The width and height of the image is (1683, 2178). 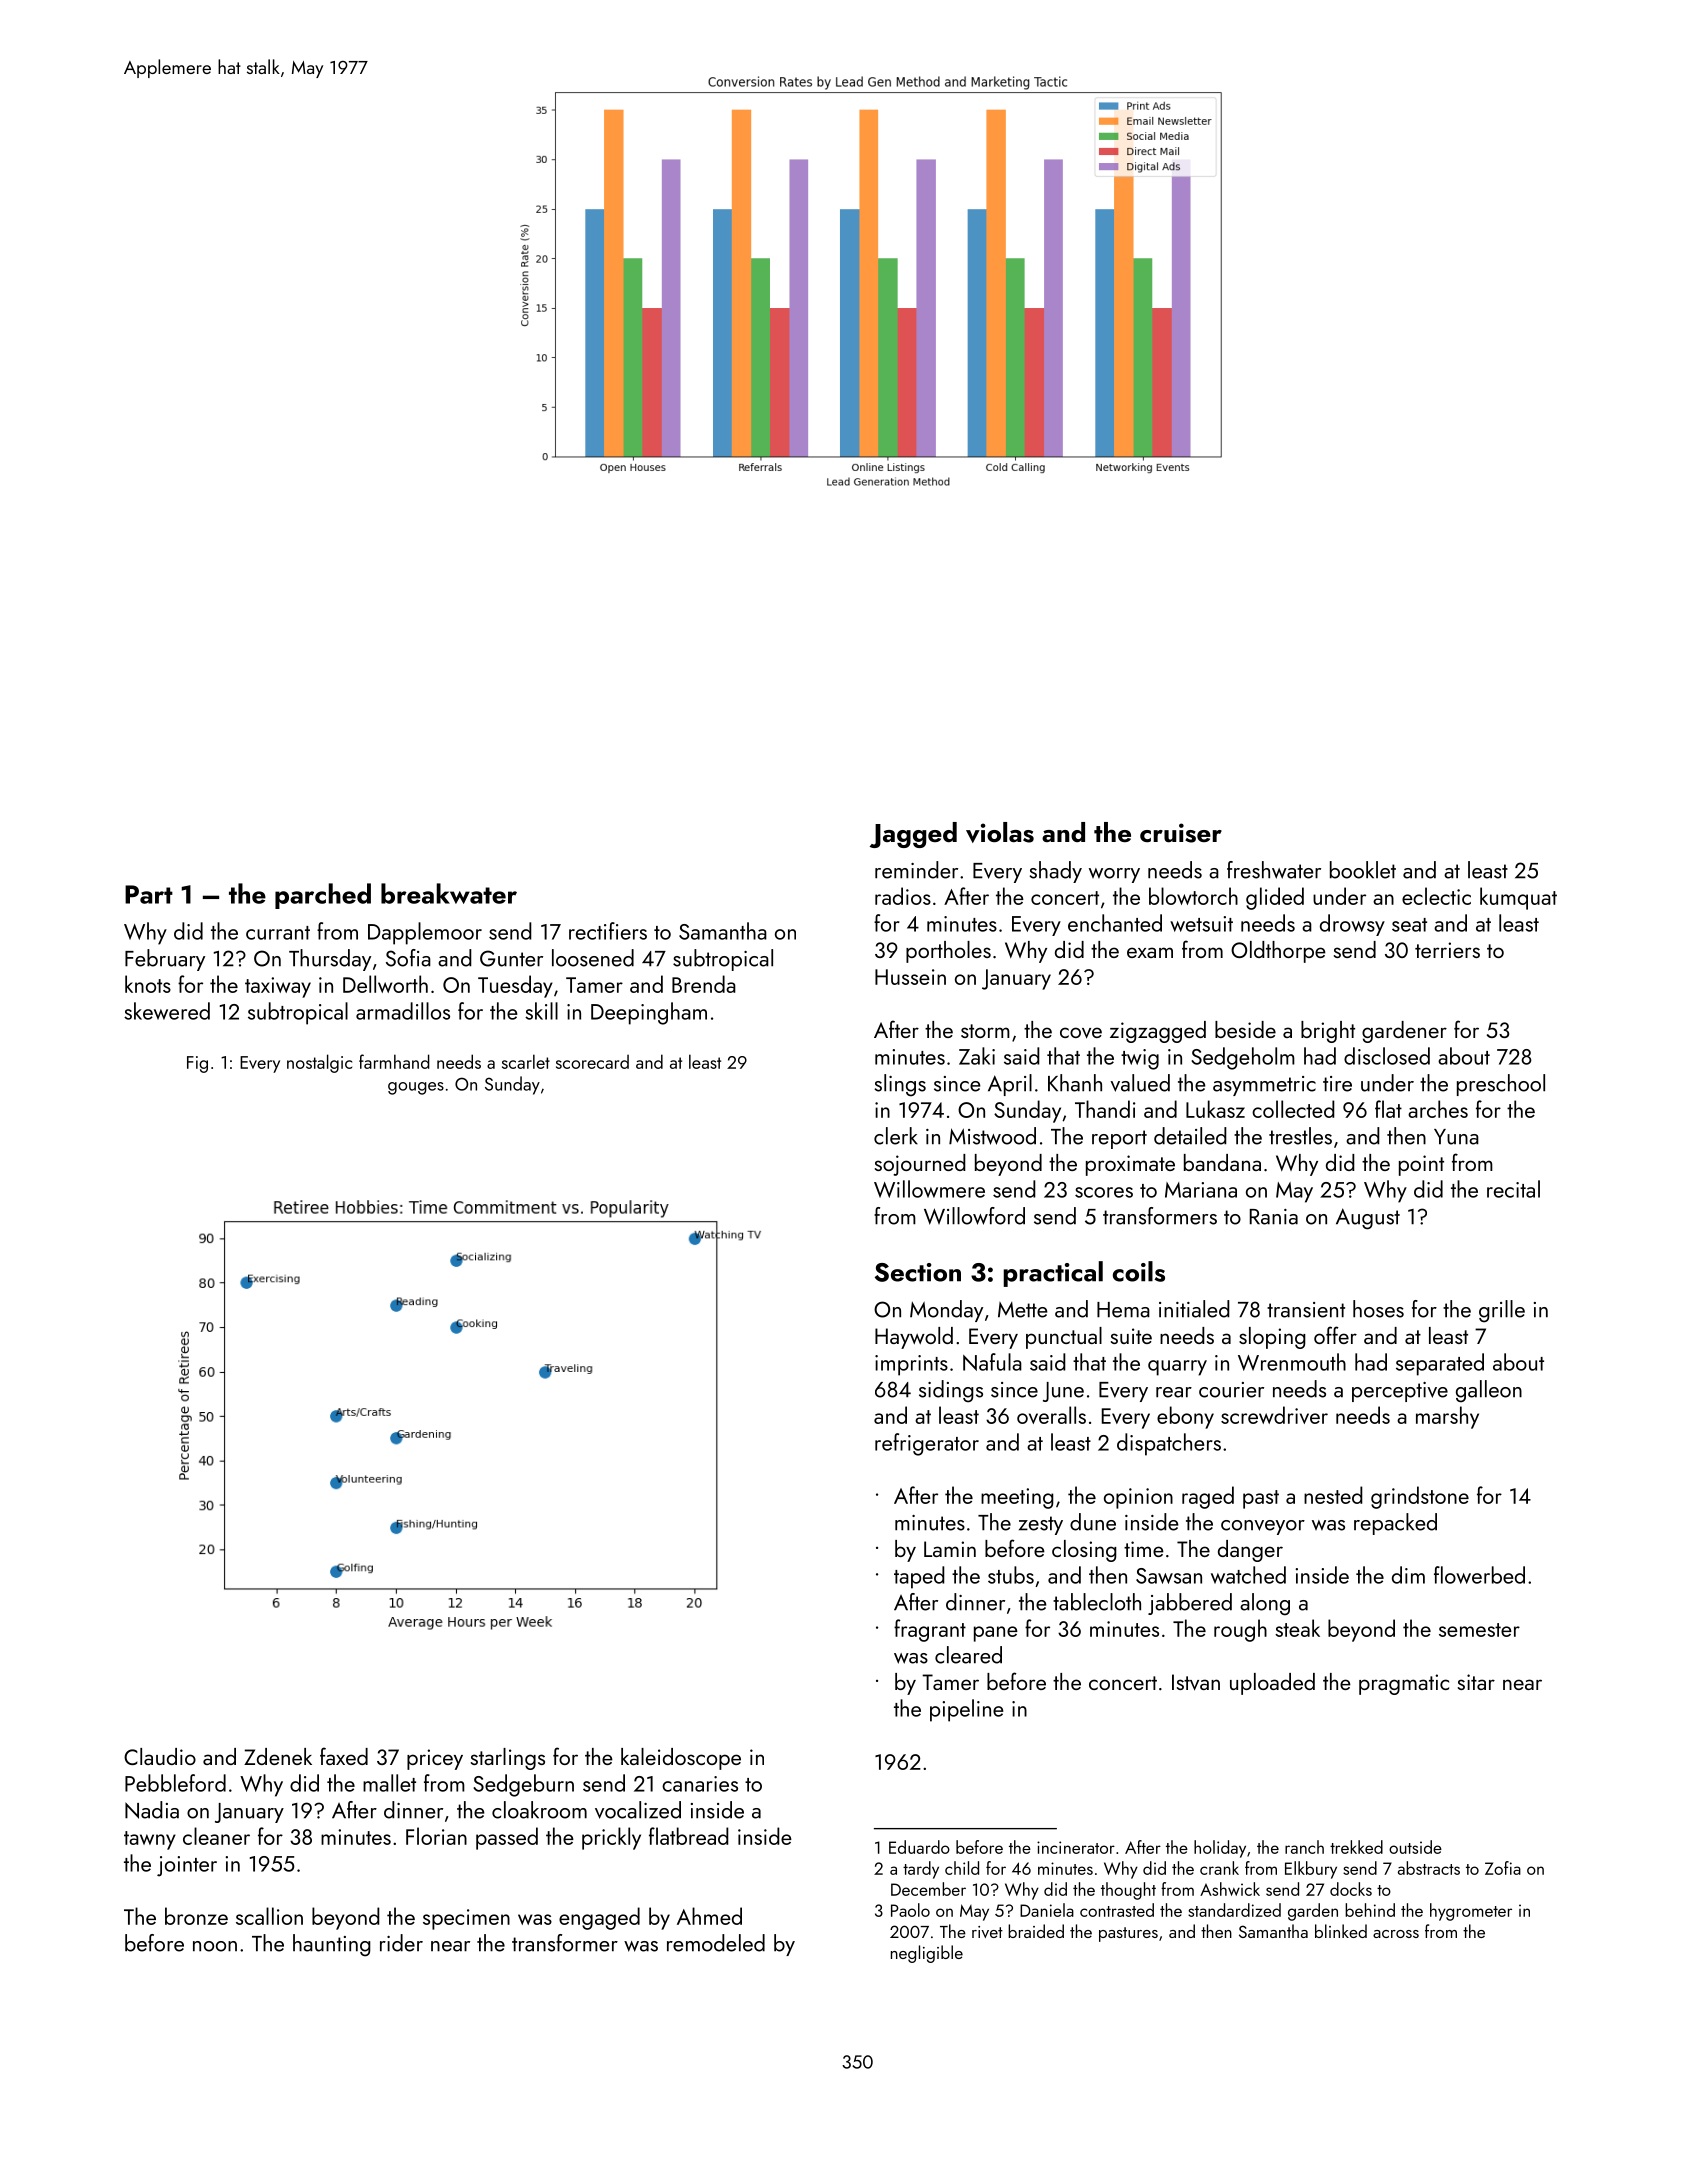 What do you see at coordinates (608, 931) in the image?
I see `rectifiers` at bounding box center [608, 931].
